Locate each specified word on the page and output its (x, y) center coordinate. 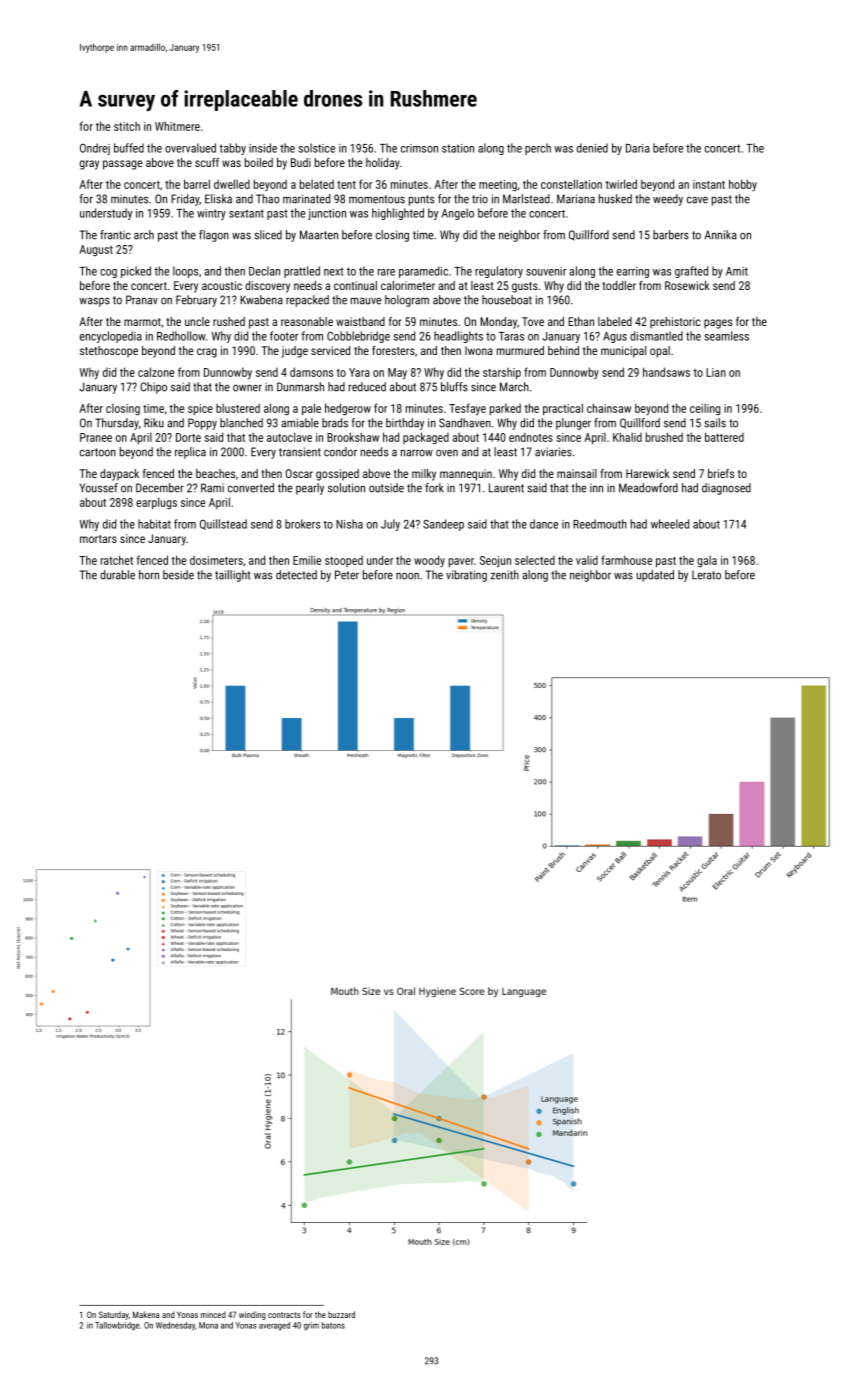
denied (592, 148)
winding (252, 1315)
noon (407, 576)
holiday (383, 164)
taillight (233, 576)
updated (655, 576)
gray (89, 165)
